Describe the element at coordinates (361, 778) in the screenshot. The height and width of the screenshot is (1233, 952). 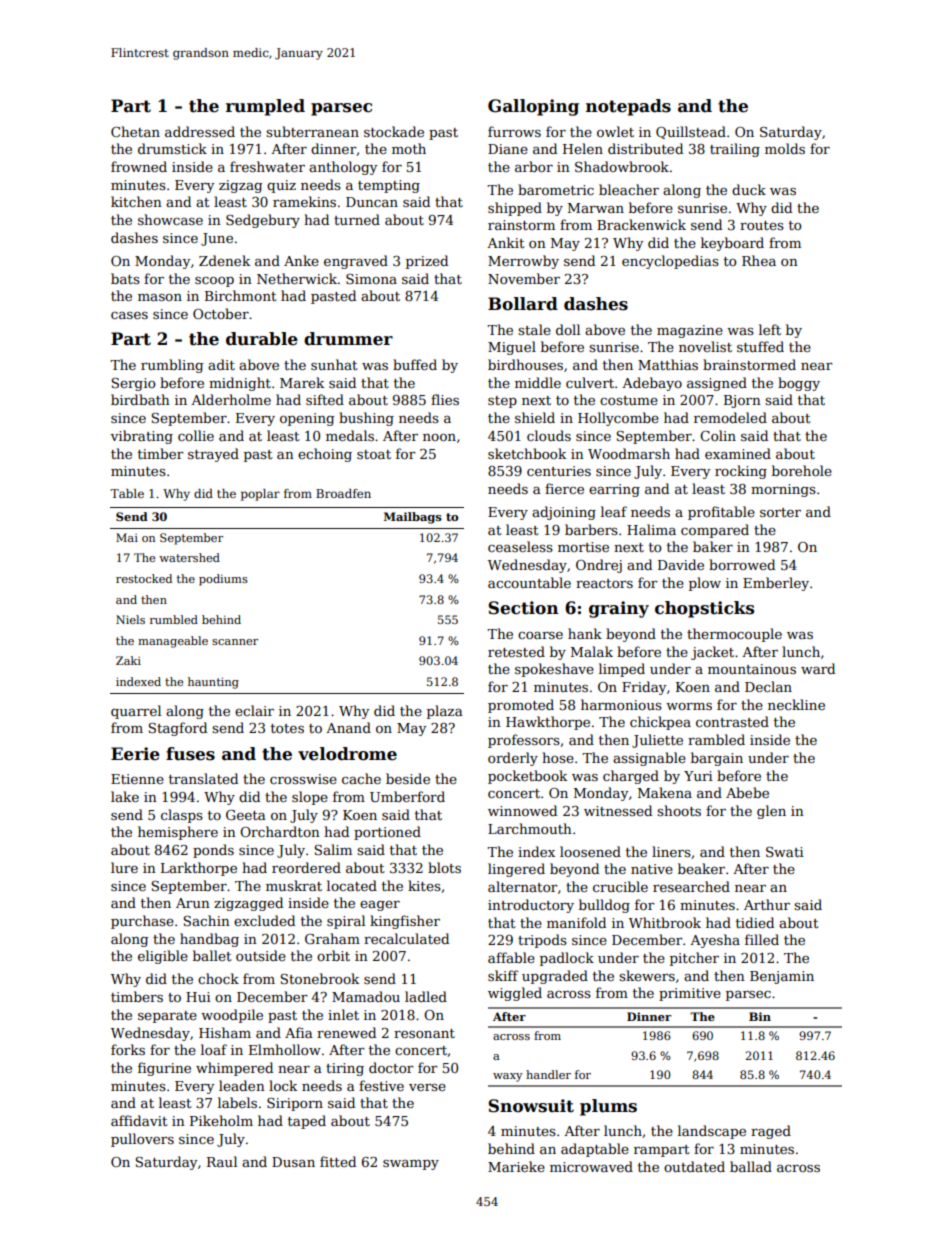
I see `cache` at that location.
